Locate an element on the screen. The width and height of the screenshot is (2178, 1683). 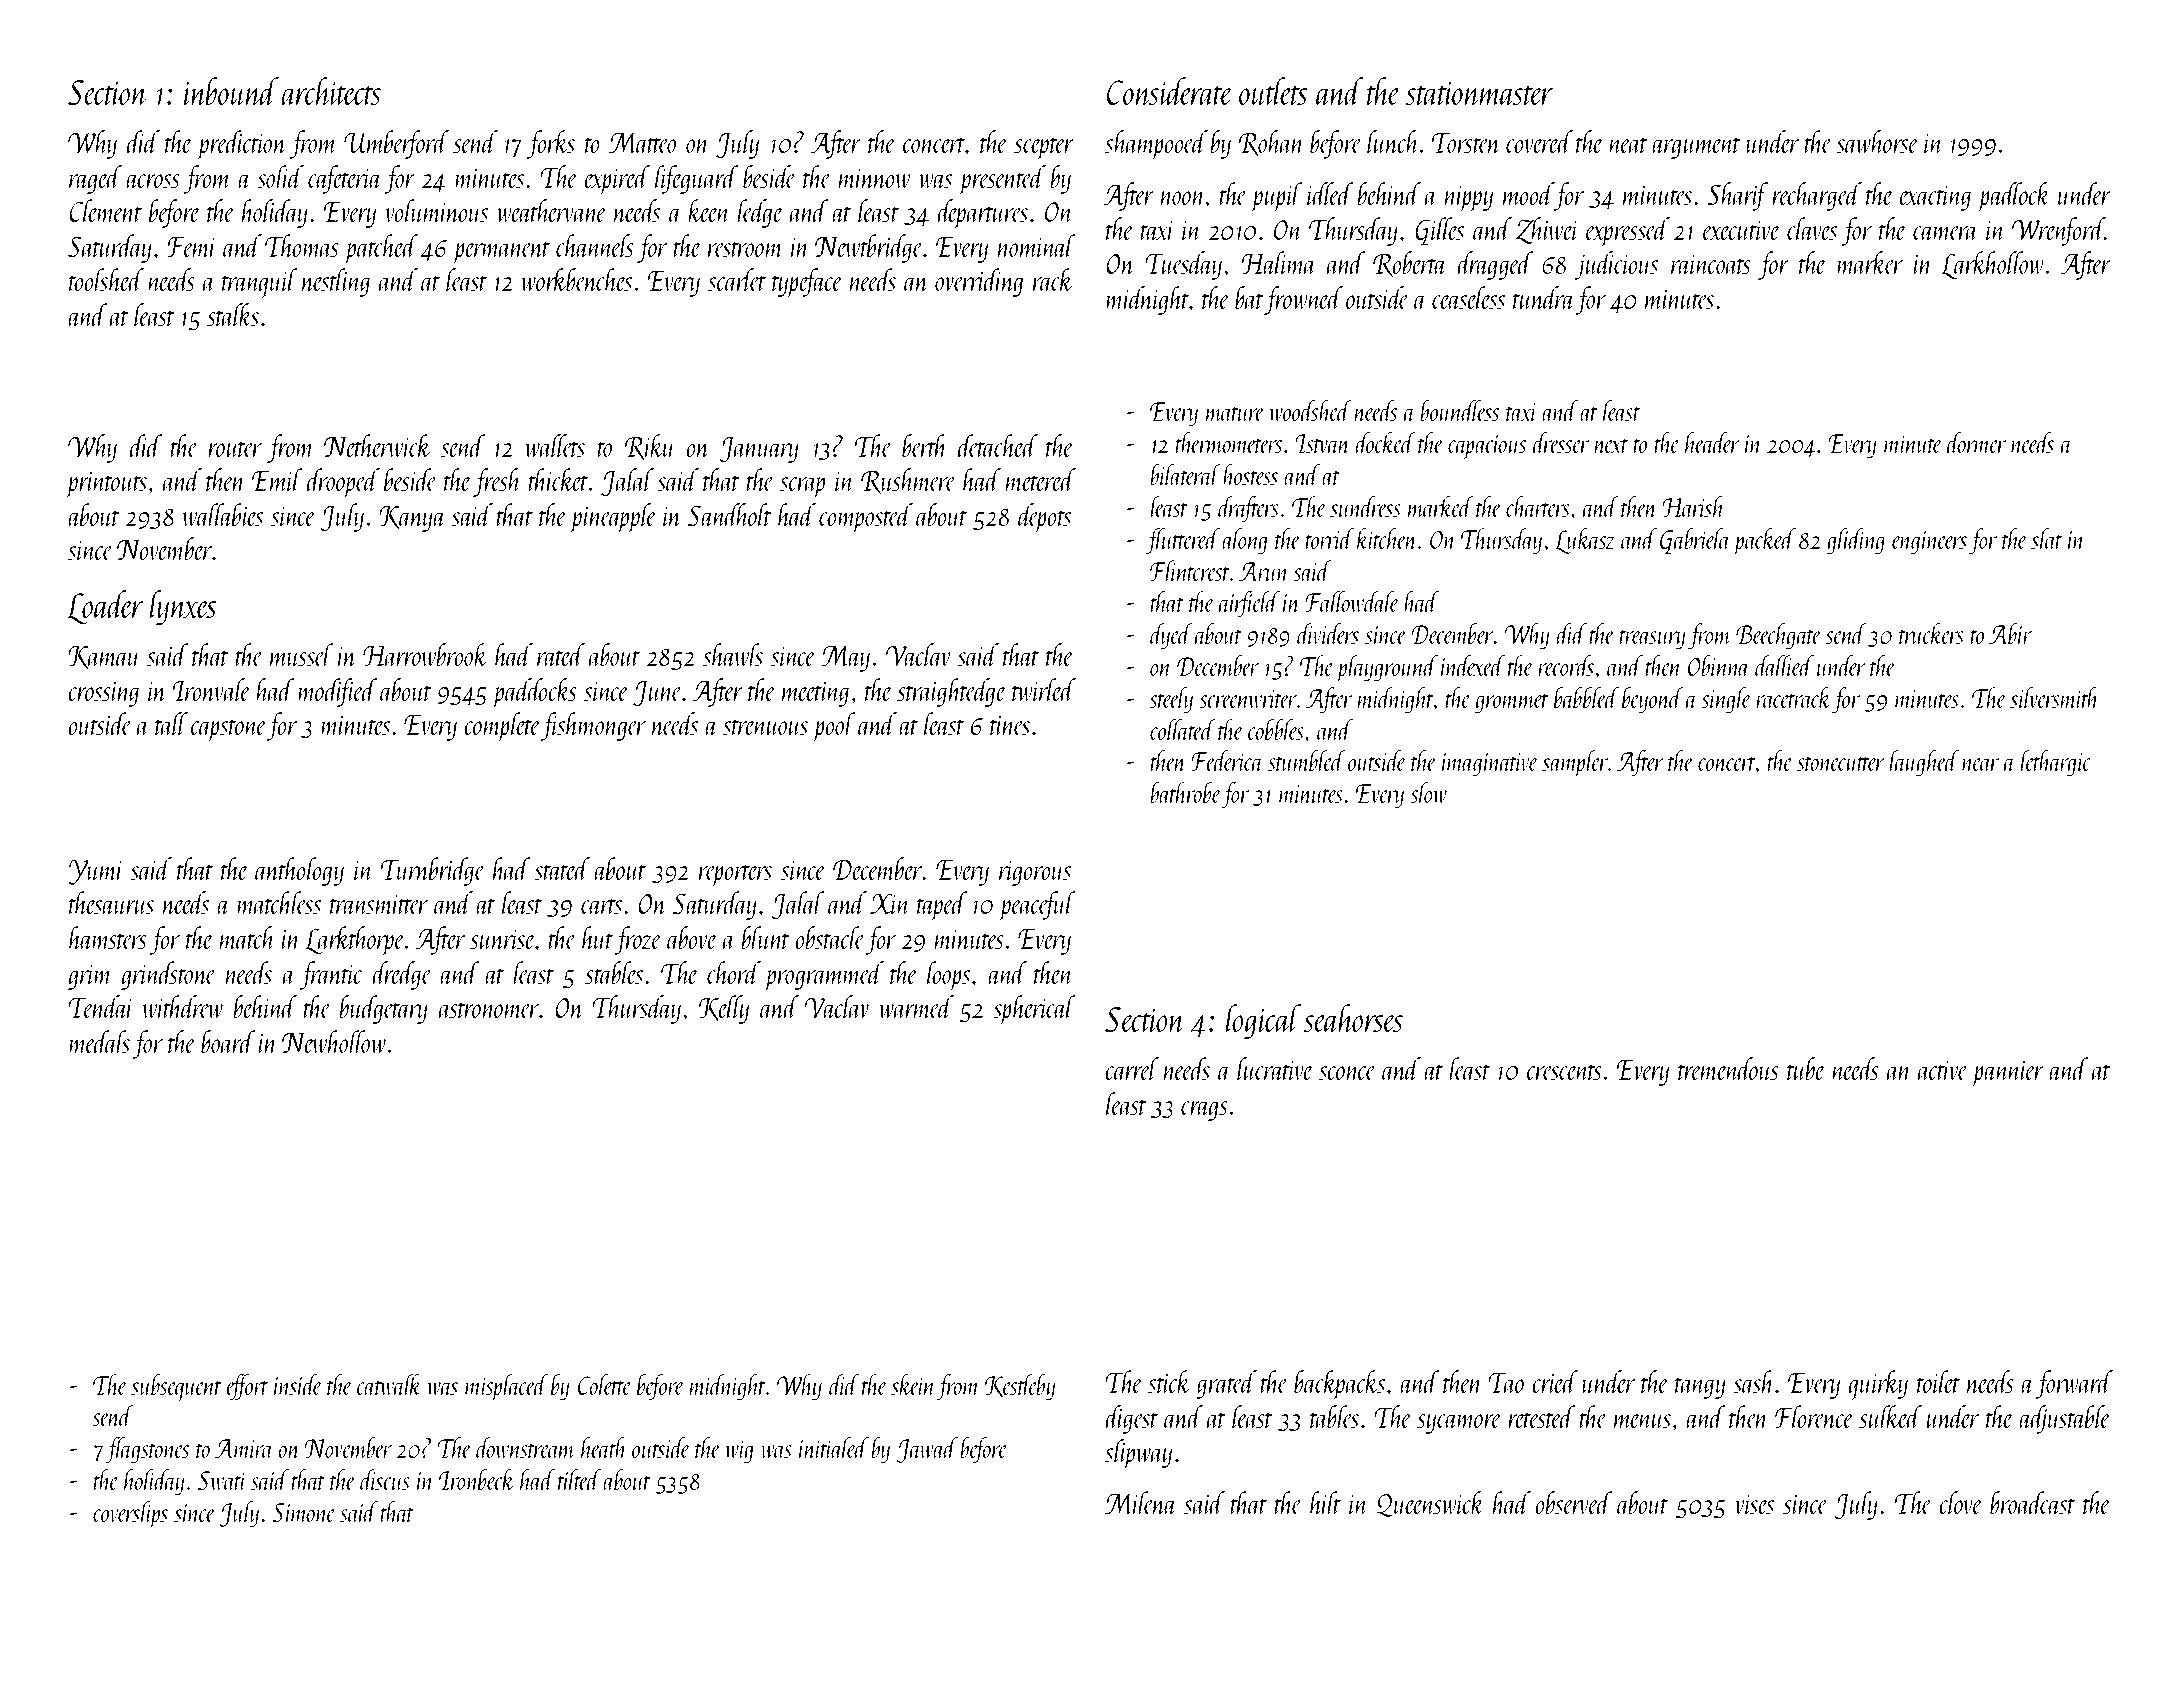
crescents is located at coordinates (1564, 1072).
